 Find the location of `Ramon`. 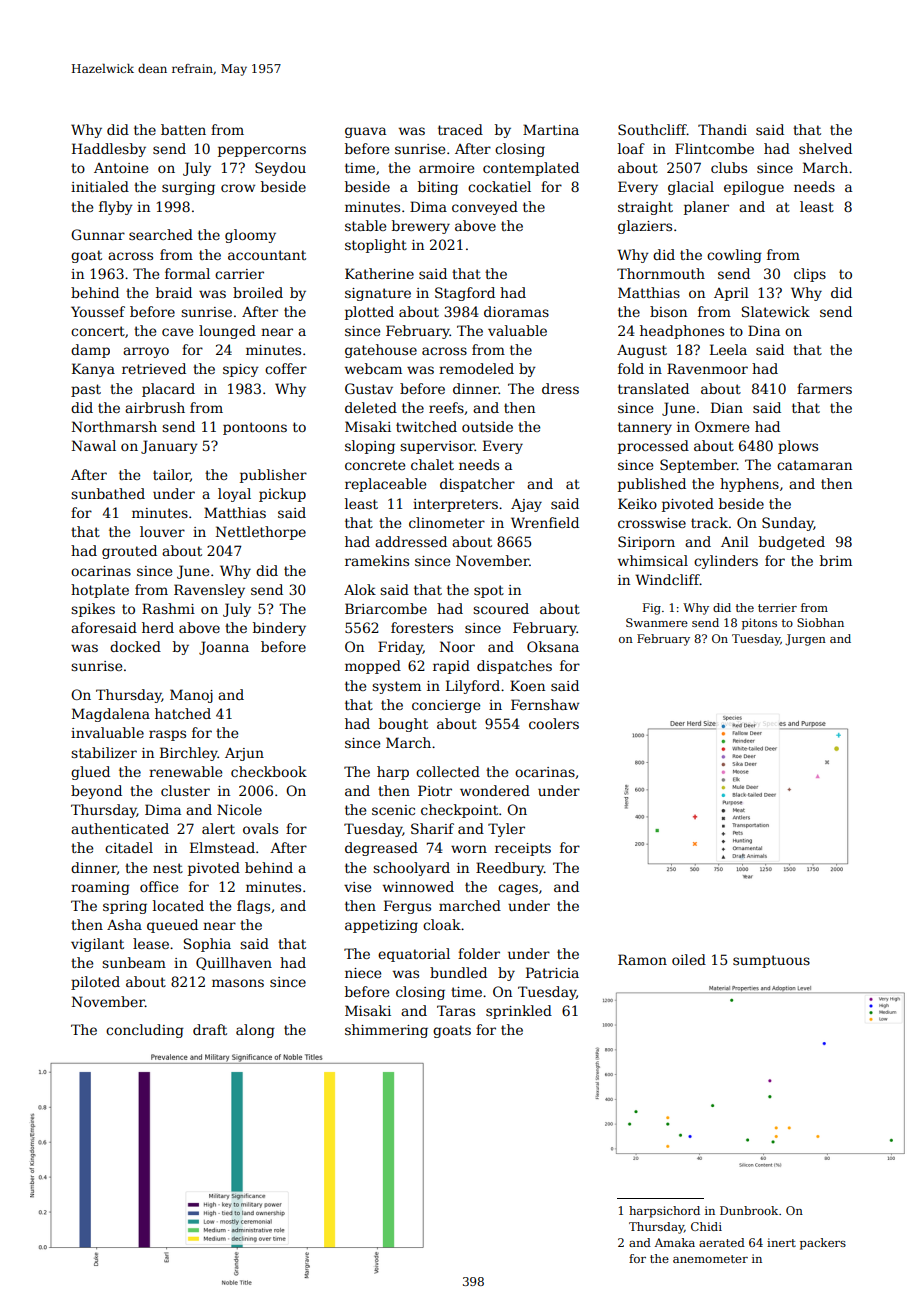

Ramon is located at coordinates (642, 959).
